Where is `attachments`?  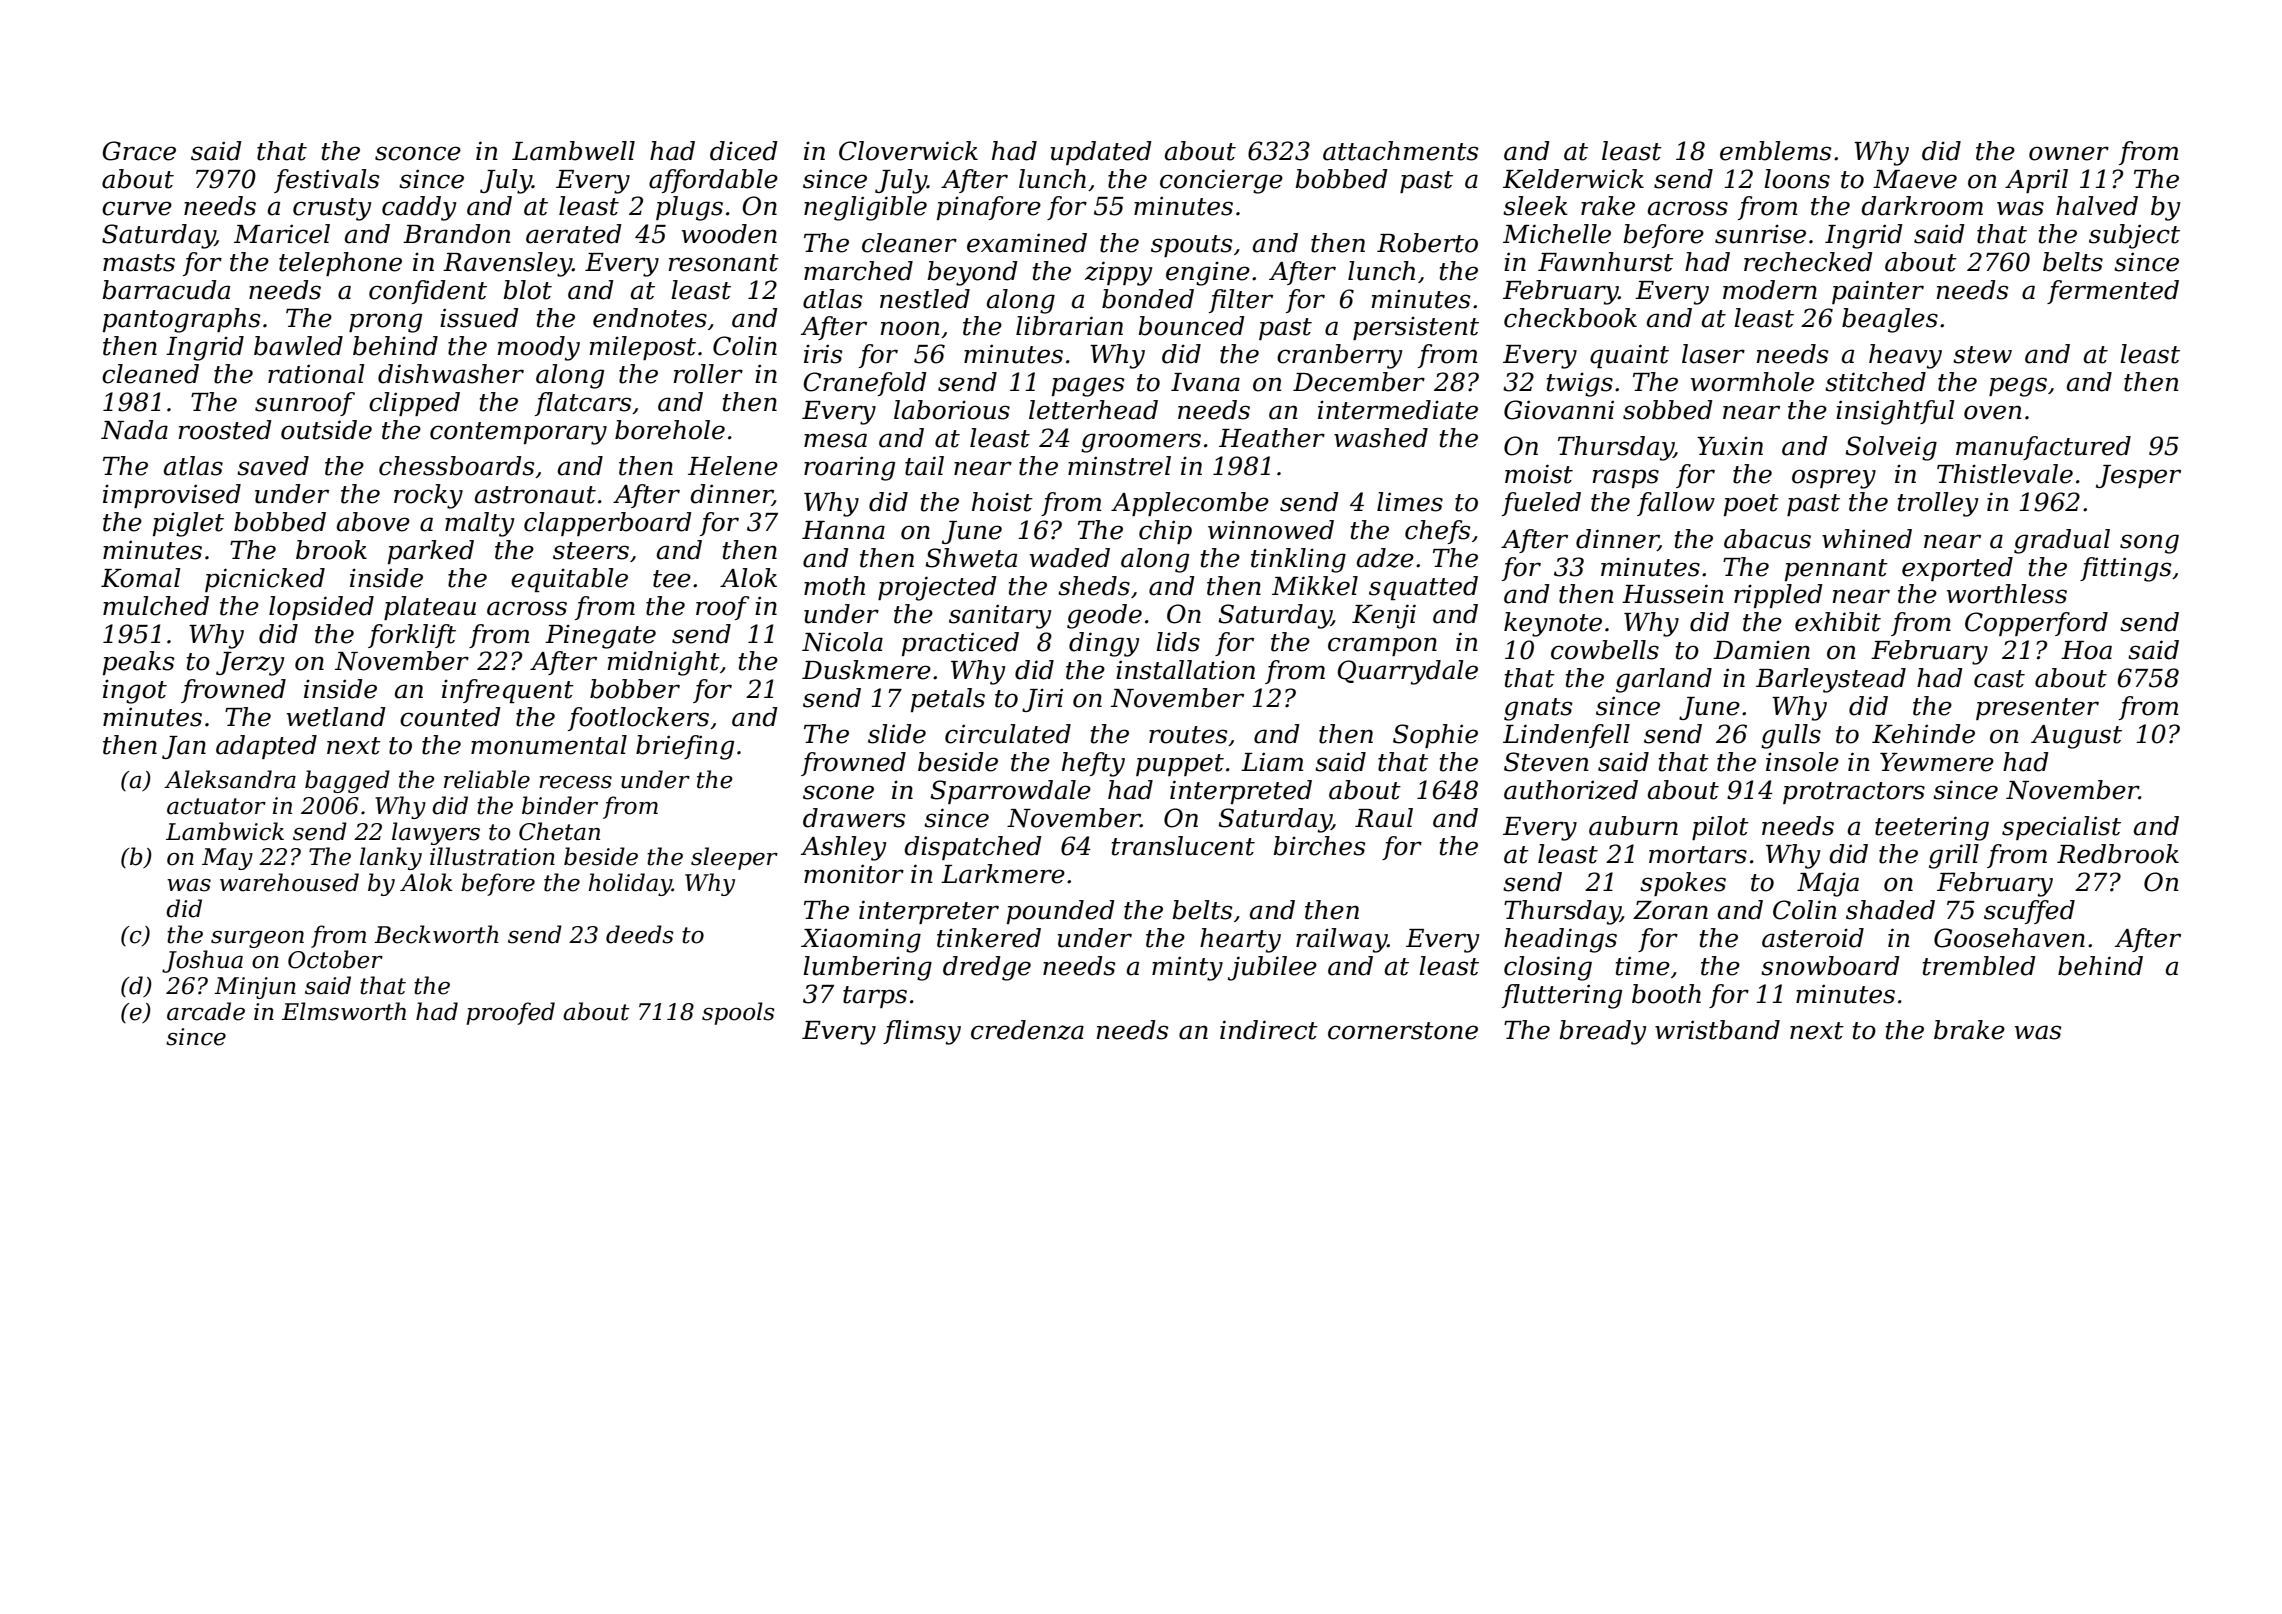
attachments is located at coordinates (1400, 151).
